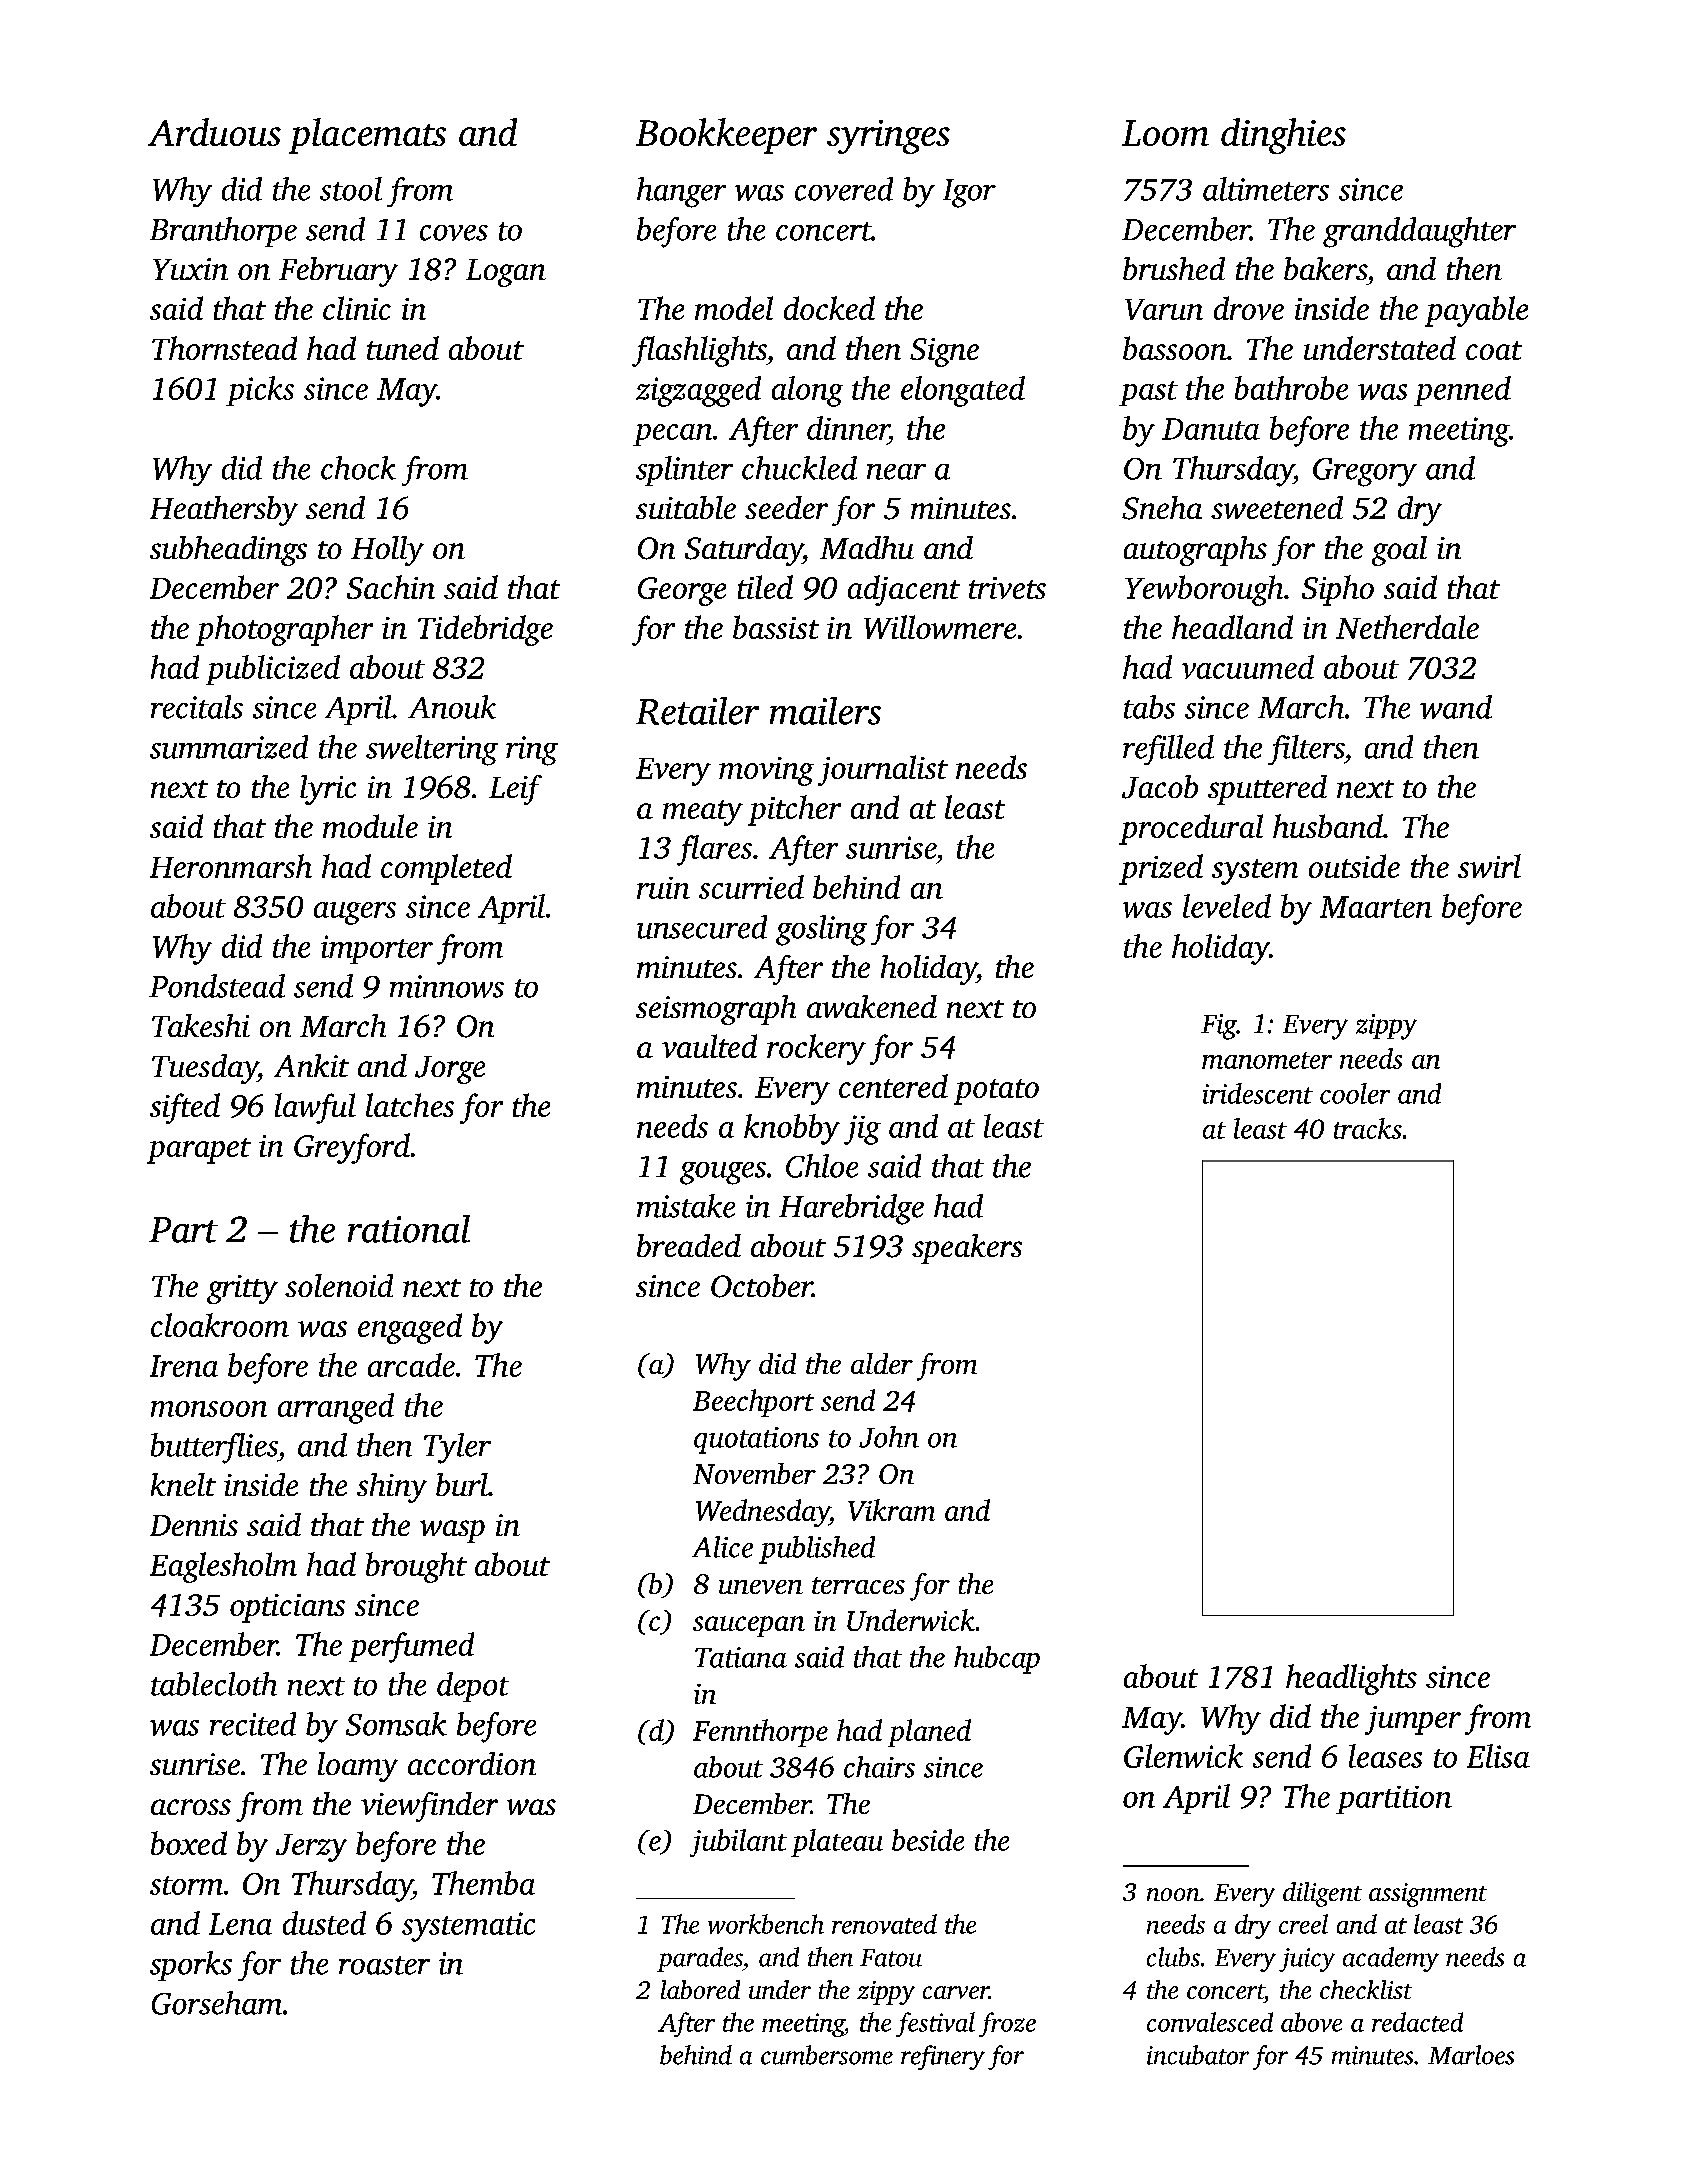 This image has height=2178, width=1683. What do you see at coordinates (1174, 268) in the image?
I see `brushed` at bounding box center [1174, 268].
